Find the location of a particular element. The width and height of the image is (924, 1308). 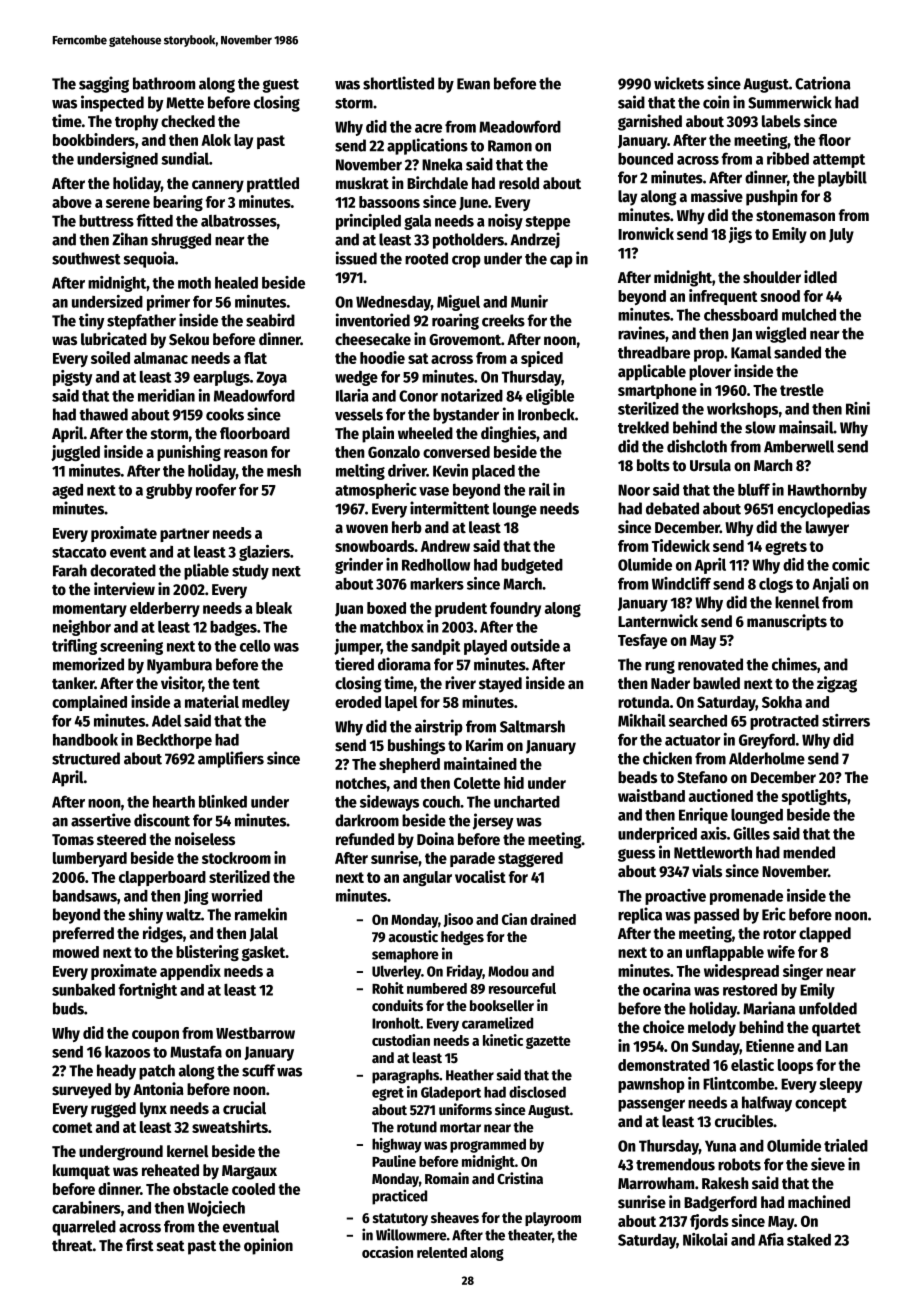

occasion is located at coordinates (387, 1252).
